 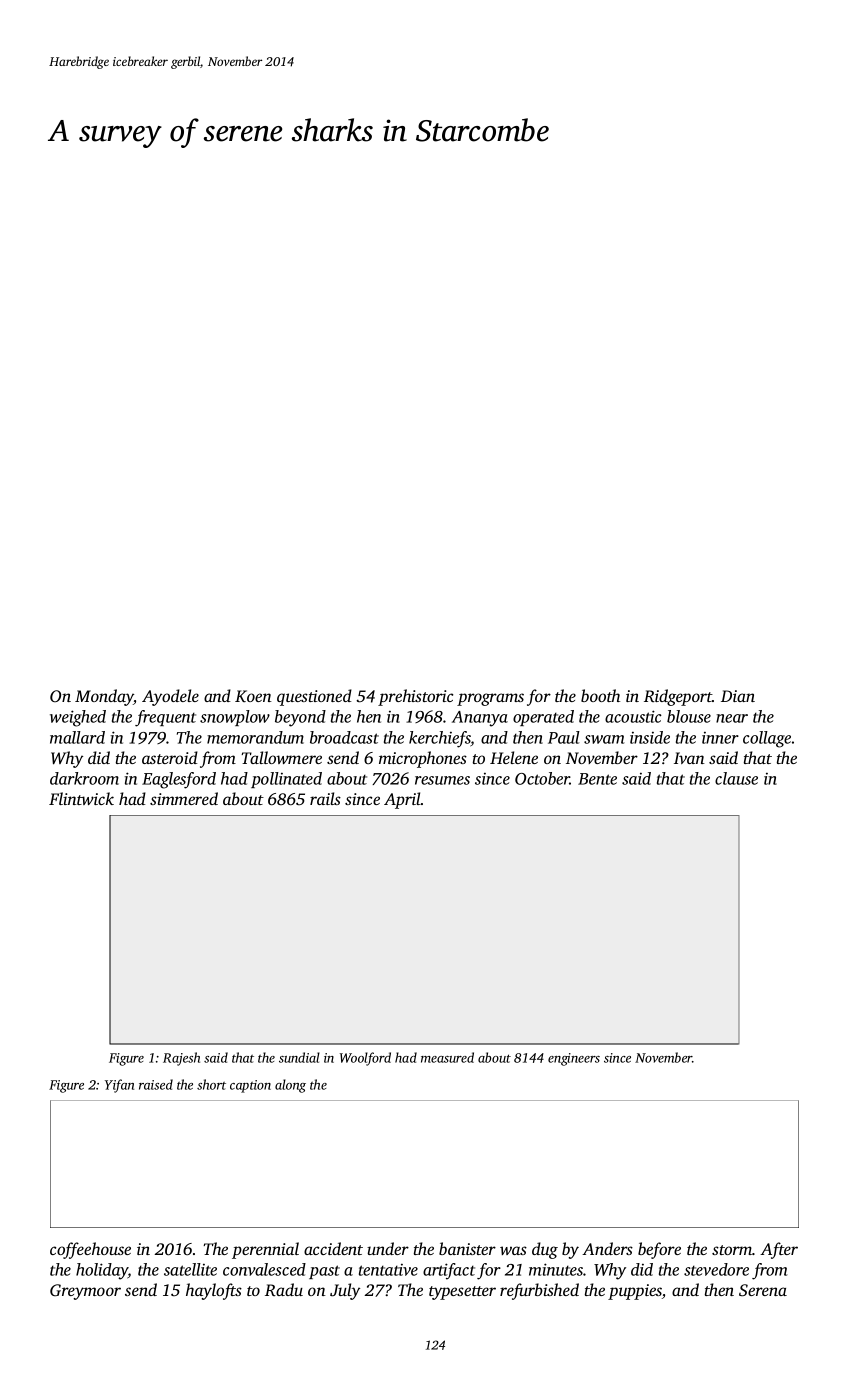 What do you see at coordinates (402, 800) in the image?
I see `April` at bounding box center [402, 800].
